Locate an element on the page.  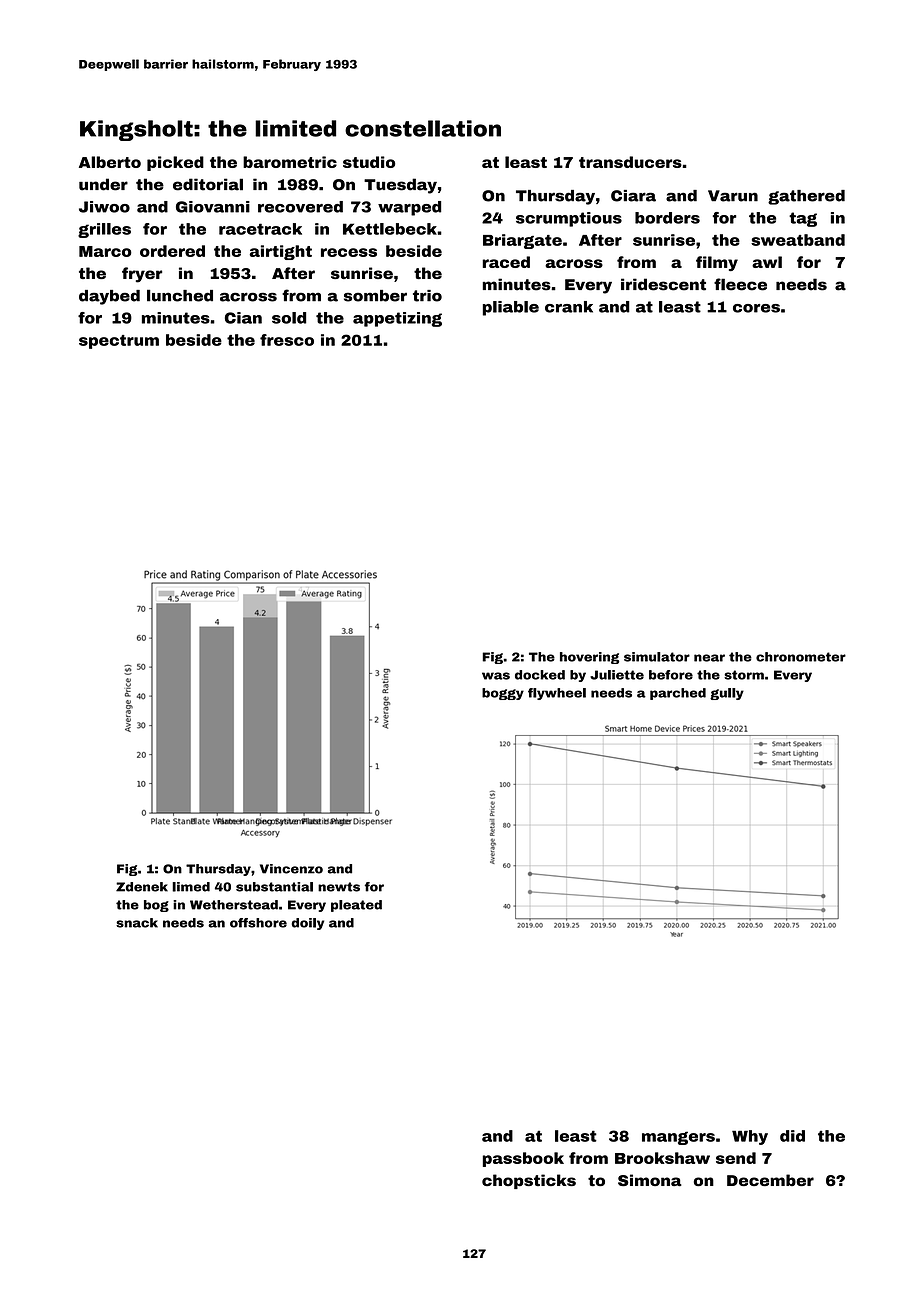
pleated is located at coordinates (356, 906).
